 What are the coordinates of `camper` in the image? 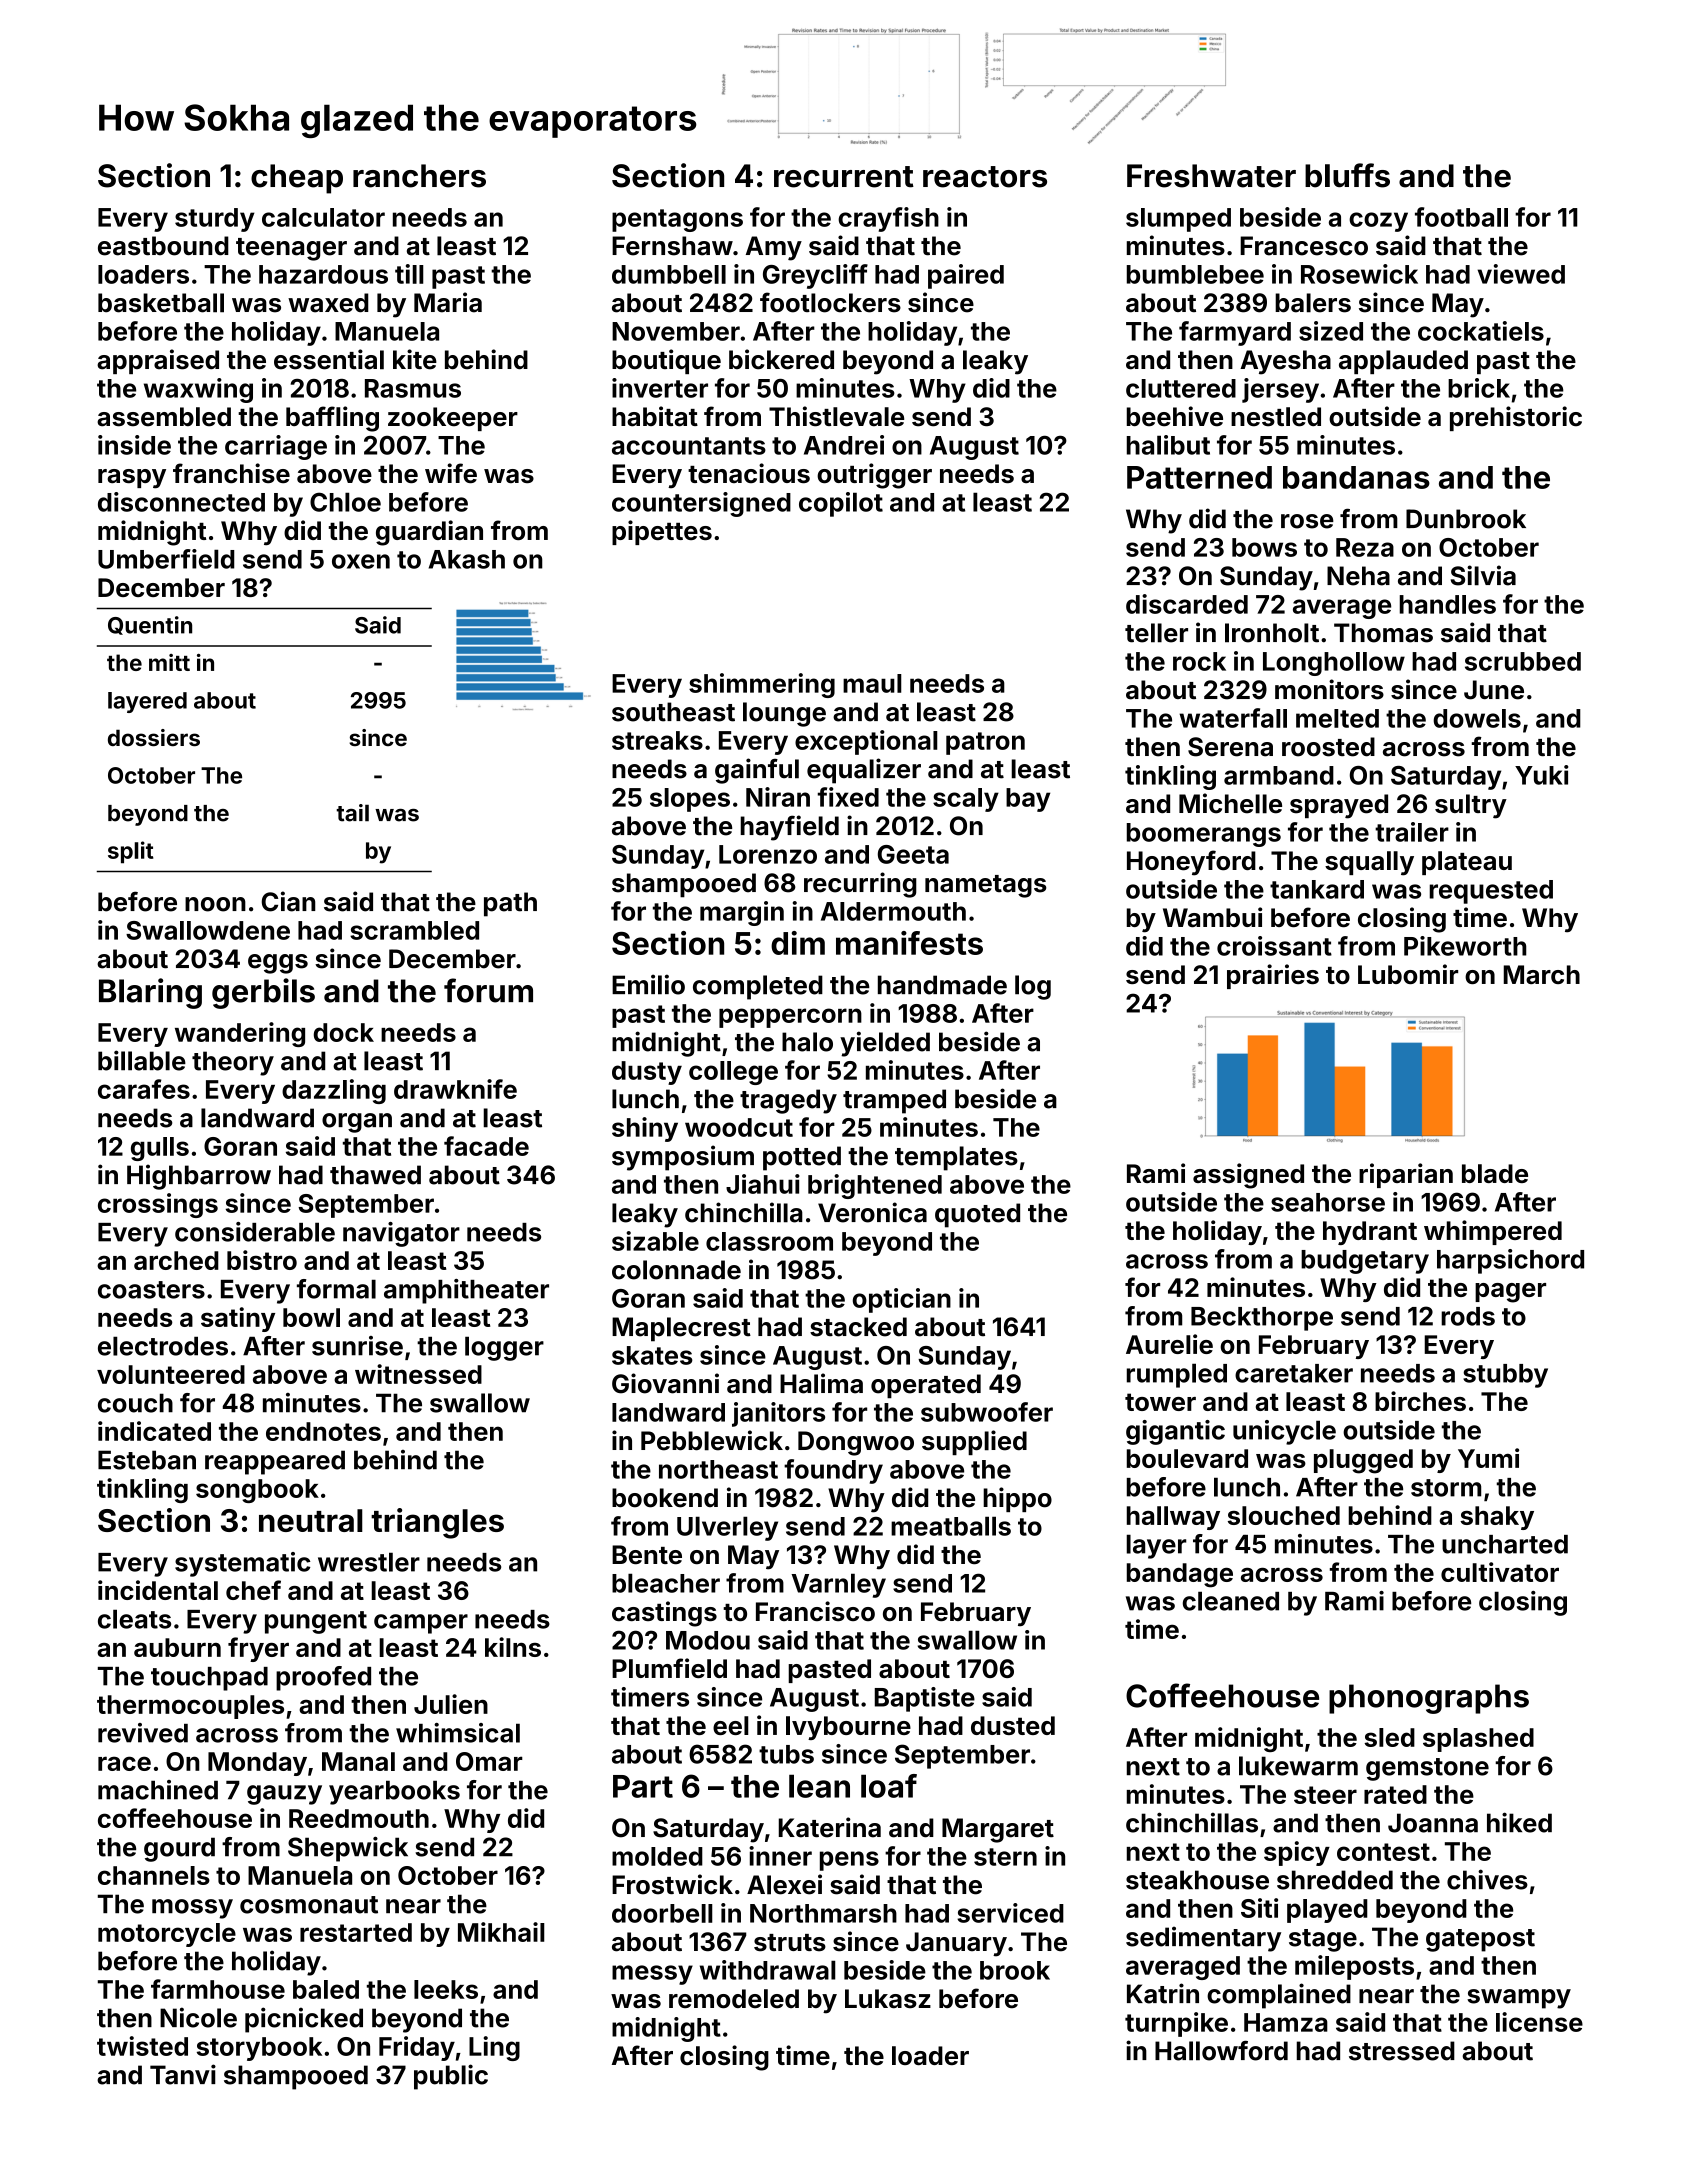 It's located at (421, 1624).
